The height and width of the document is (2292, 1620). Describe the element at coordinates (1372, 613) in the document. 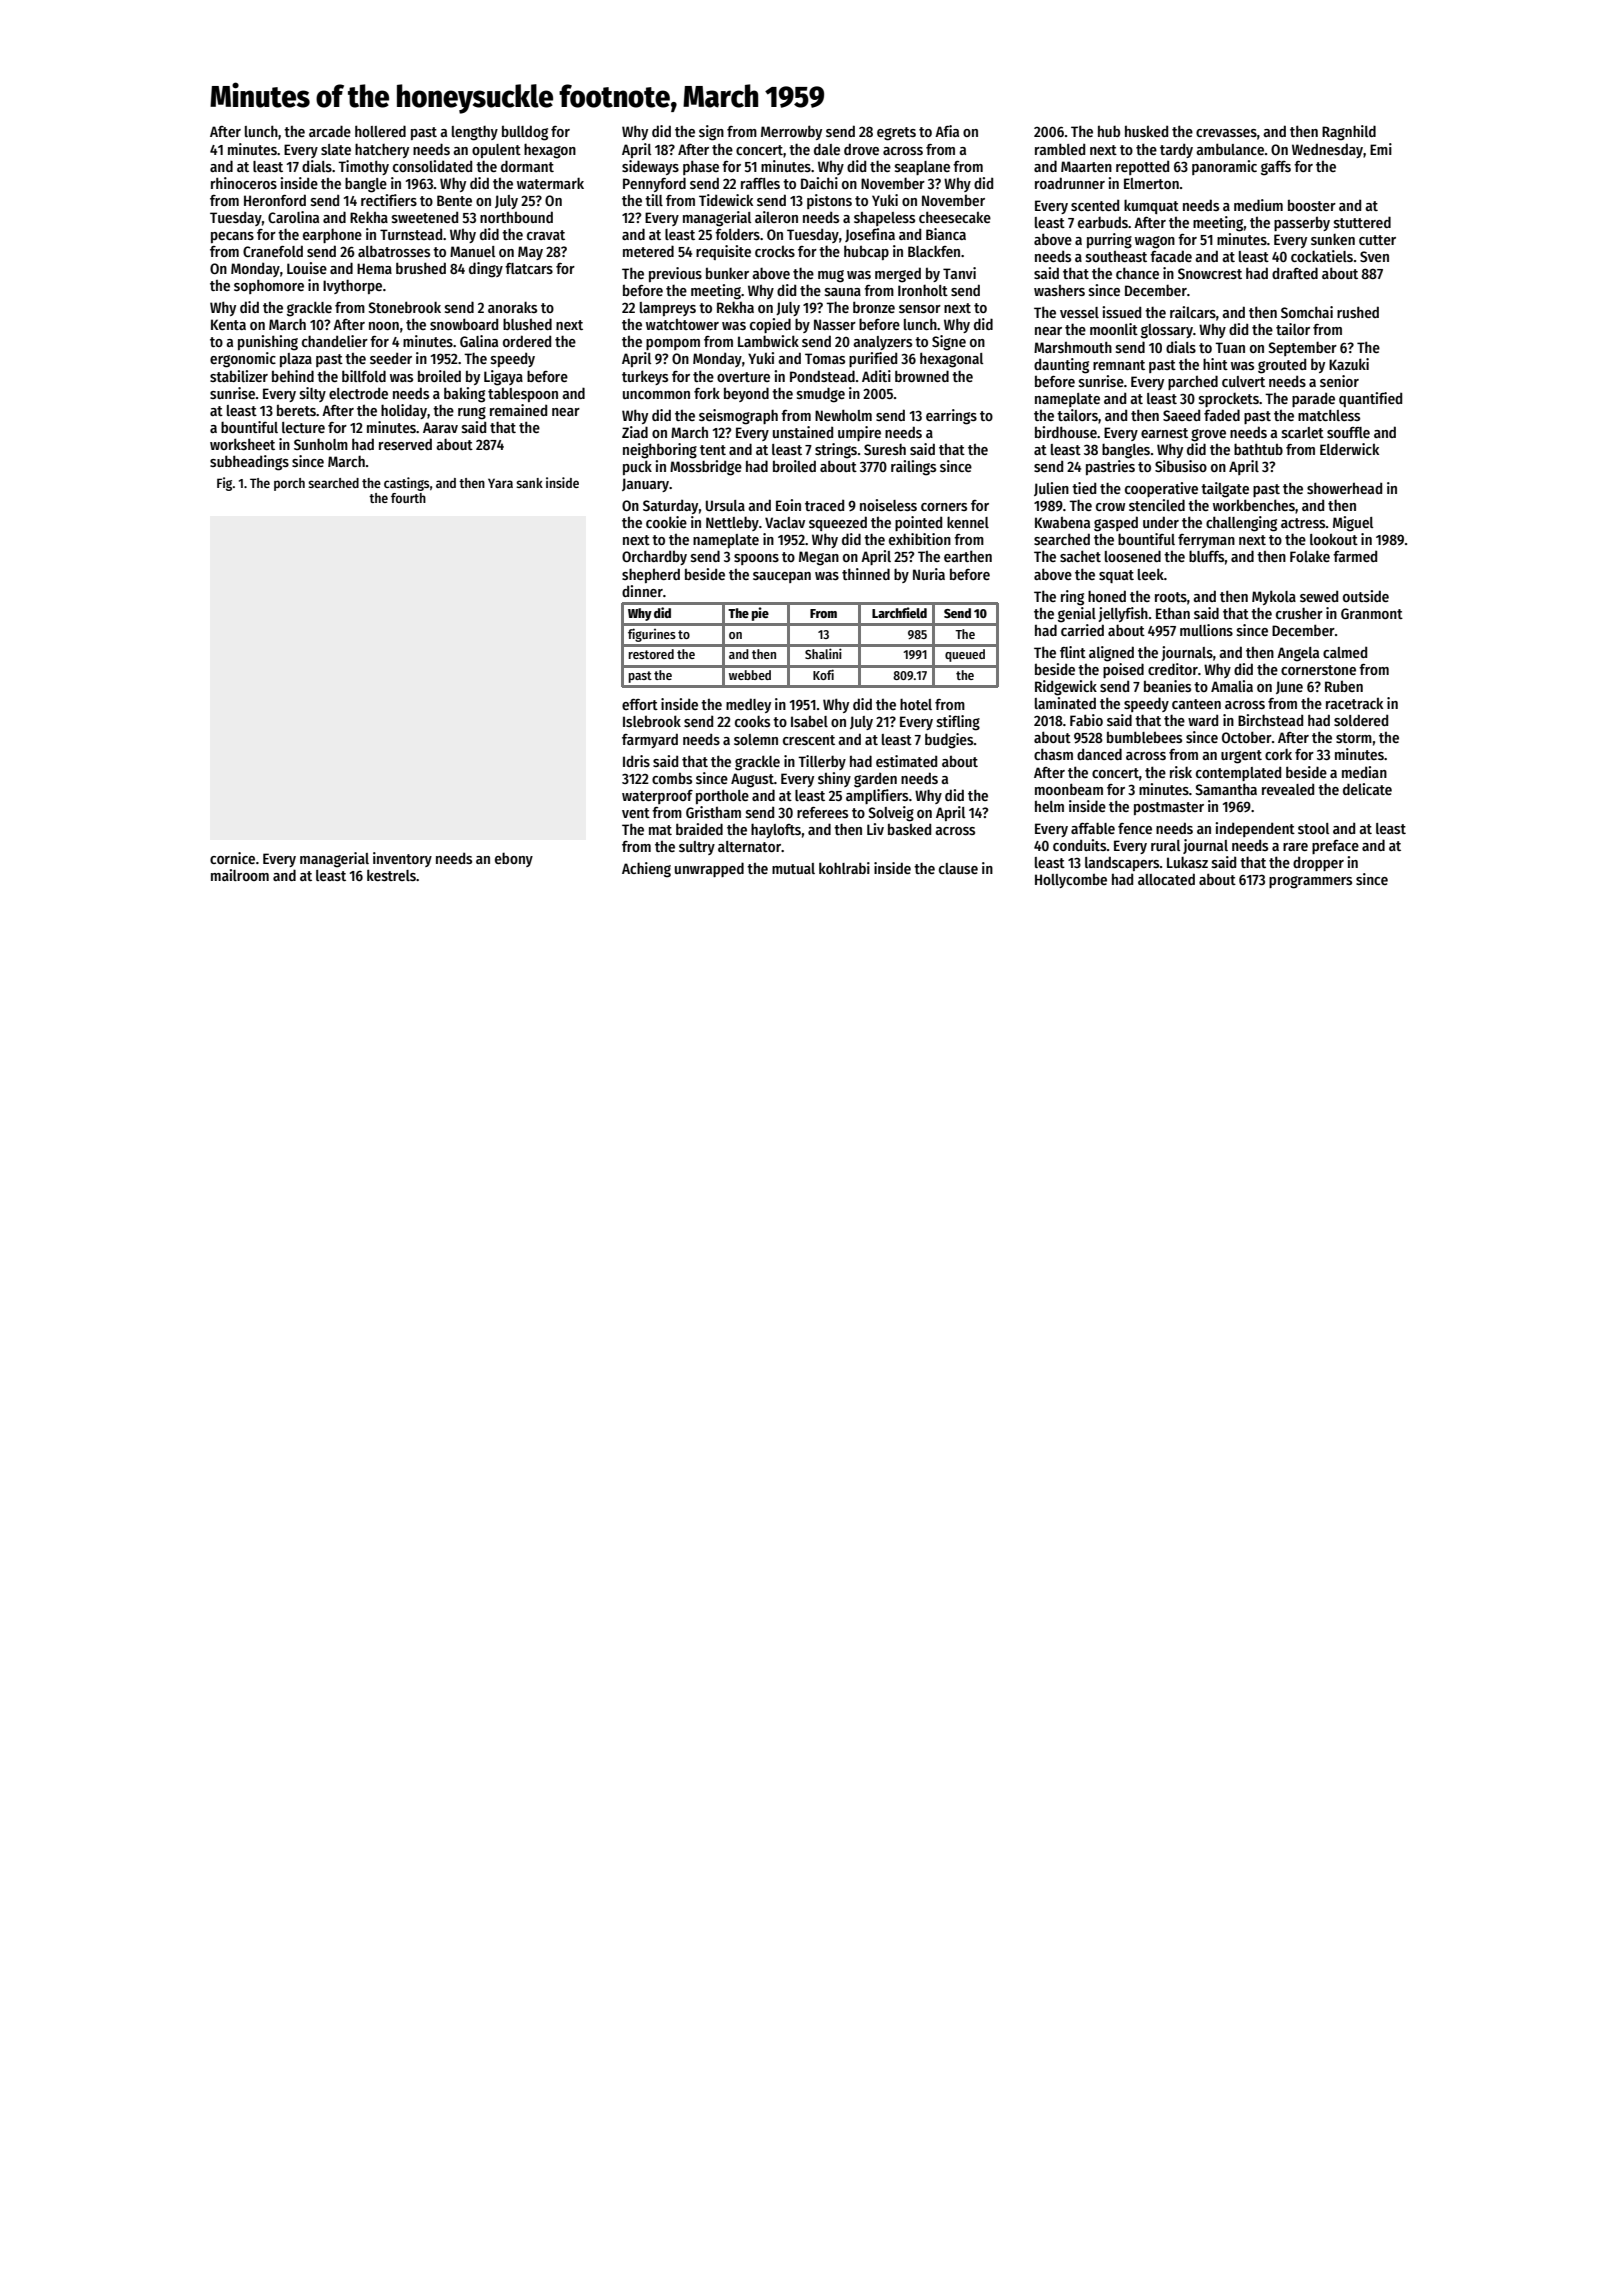

I see `Granmont` at that location.
